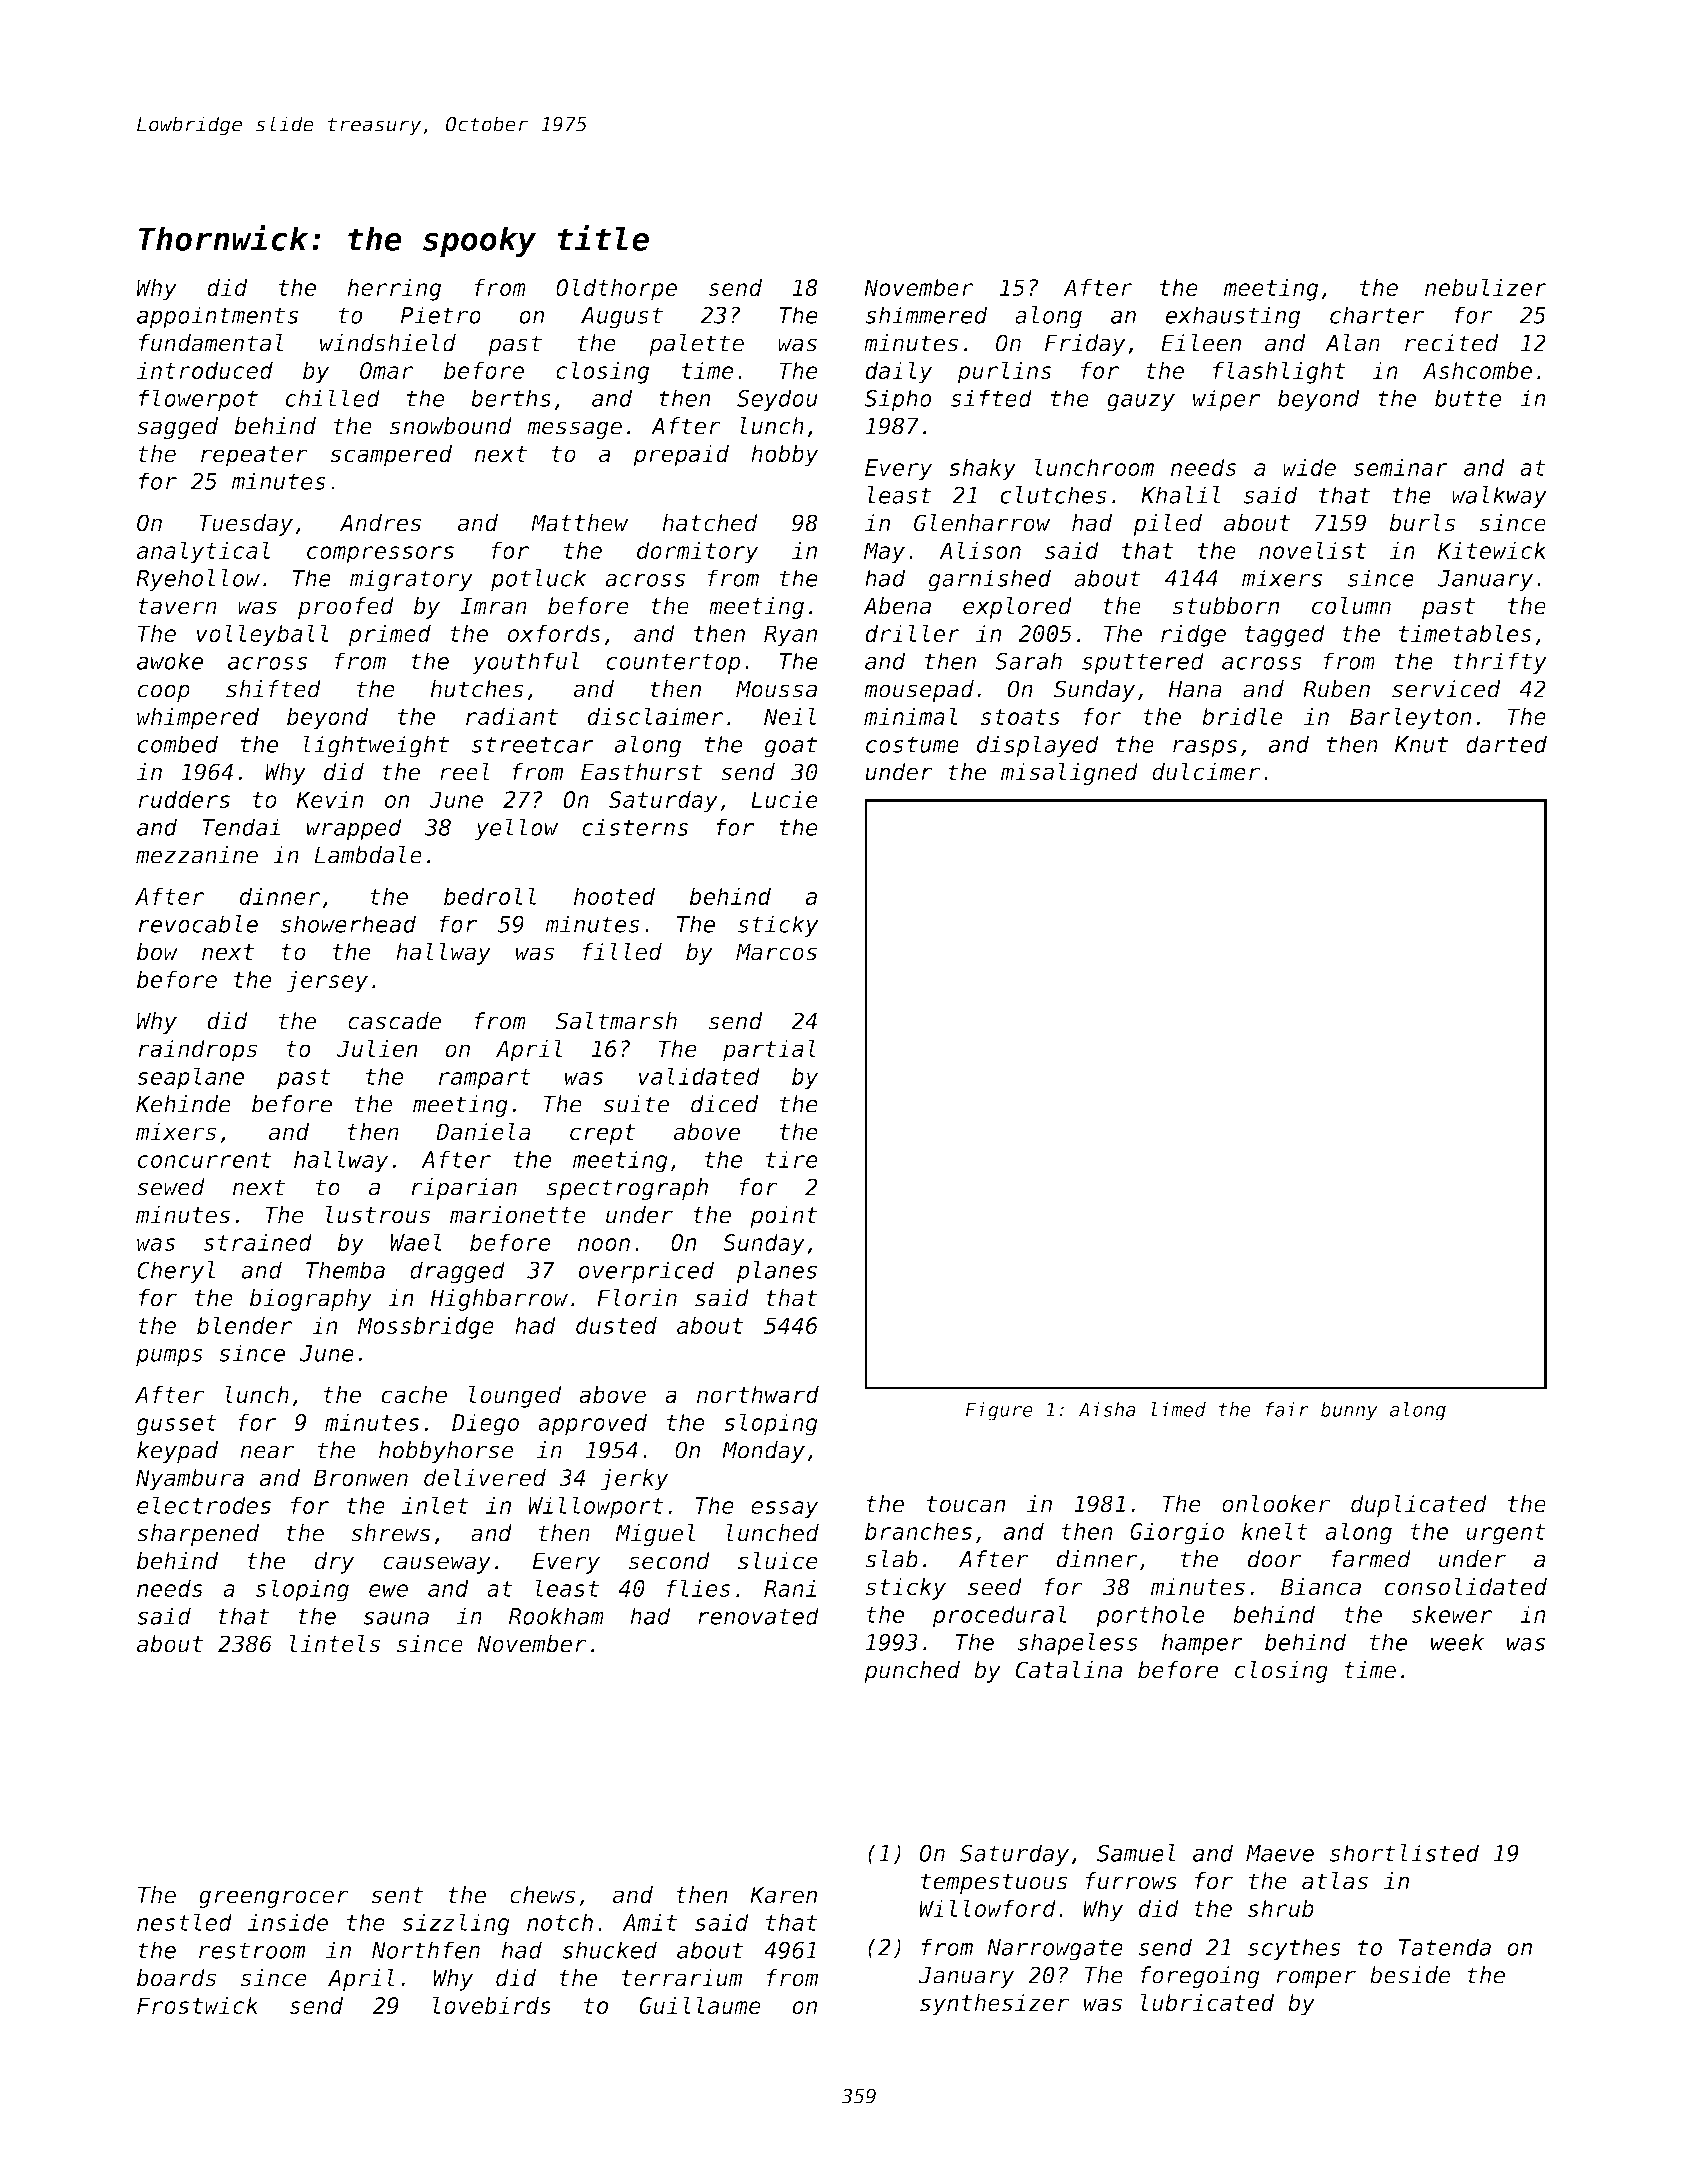 The image size is (1683, 2178). Describe the element at coordinates (492, 2005) in the document. I see `lovebirds` at that location.
